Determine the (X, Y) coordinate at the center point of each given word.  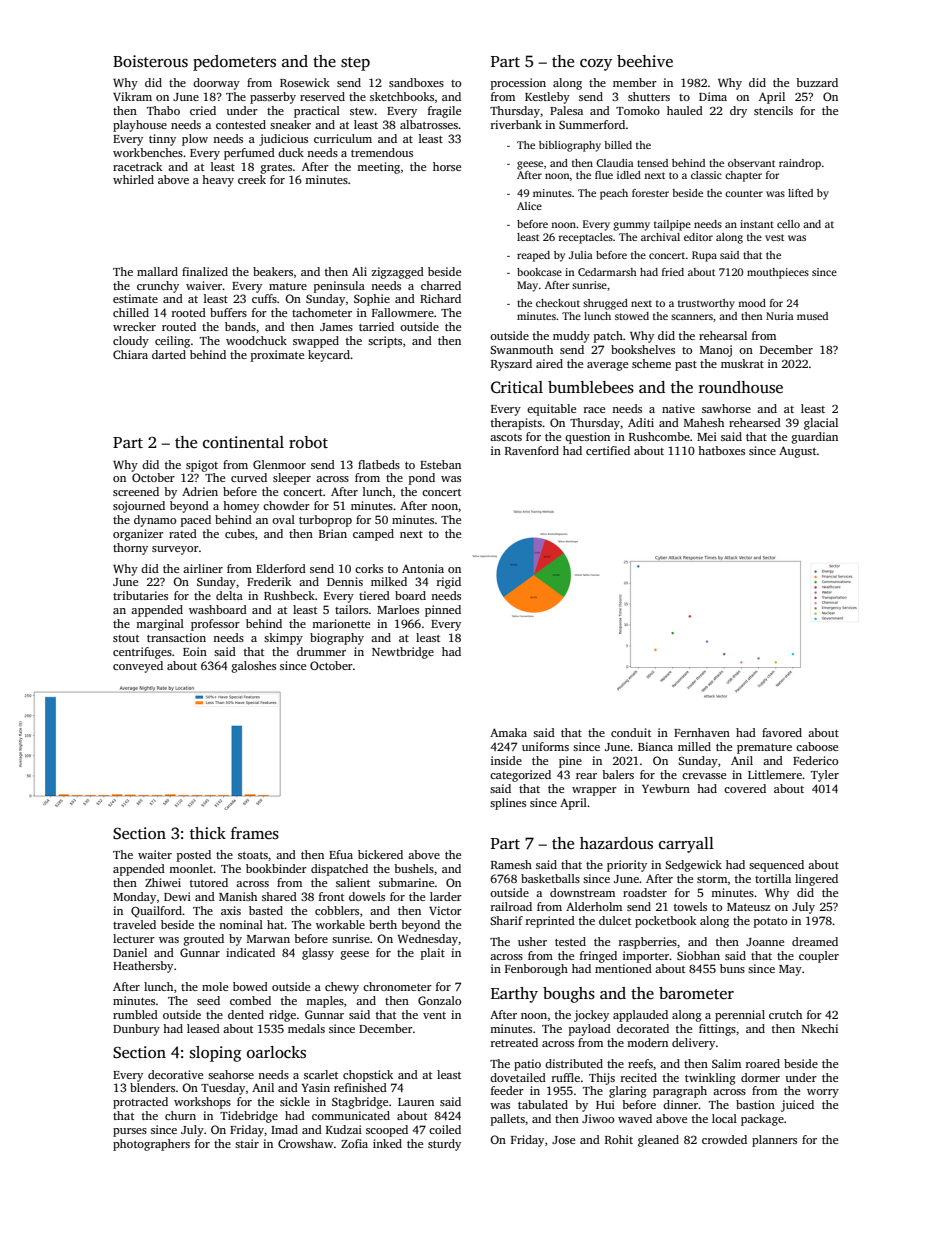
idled (629, 175)
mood (752, 303)
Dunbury (136, 1030)
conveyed (138, 667)
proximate (277, 356)
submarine (406, 882)
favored (782, 732)
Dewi (177, 896)
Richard (440, 298)
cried (203, 110)
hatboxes (721, 450)
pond (422, 479)
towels (690, 906)
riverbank (516, 124)
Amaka (508, 732)
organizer (138, 535)
